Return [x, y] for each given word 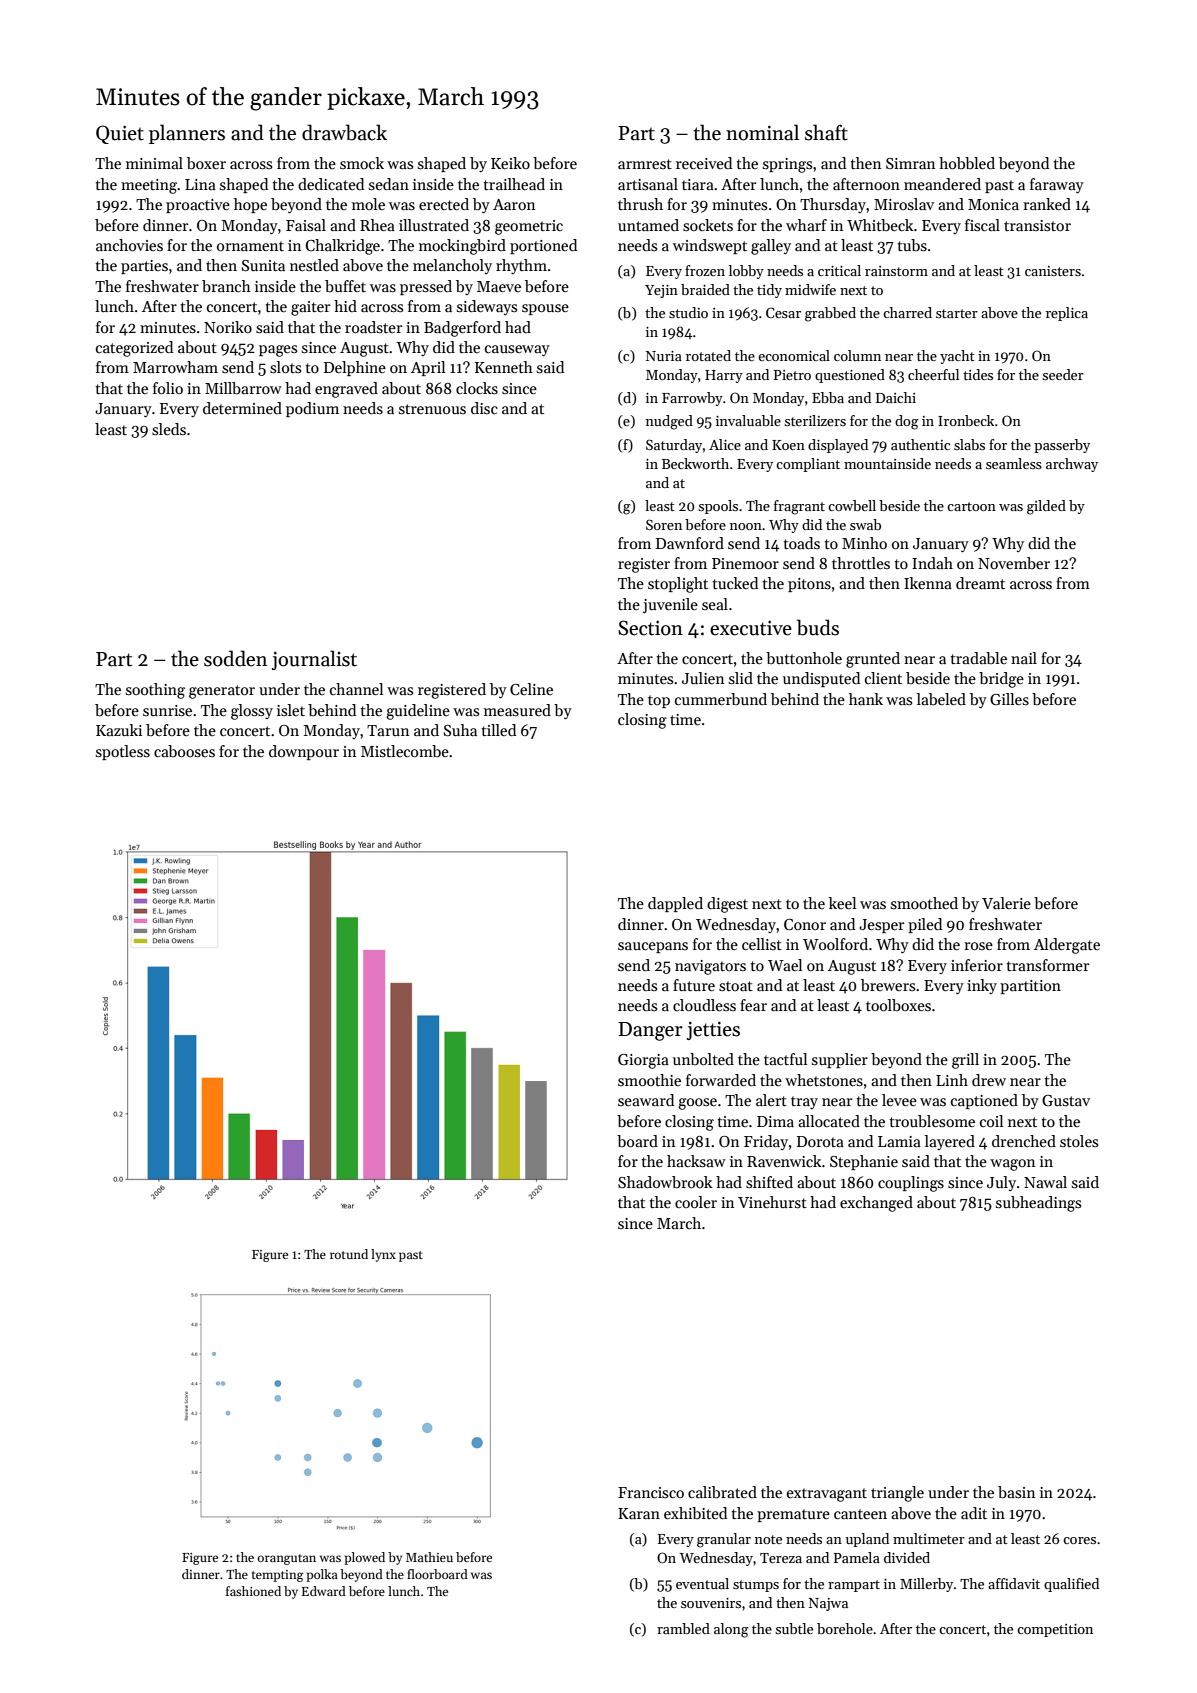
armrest [645, 164]
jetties [713, 1030]
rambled [683, 1628]
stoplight [678, 585]
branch [226, 286]
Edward [324, 1591]
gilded [1046, 507]
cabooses [184, 751]
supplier [840, 1060]
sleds [169, 429]
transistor [1037, 225]
